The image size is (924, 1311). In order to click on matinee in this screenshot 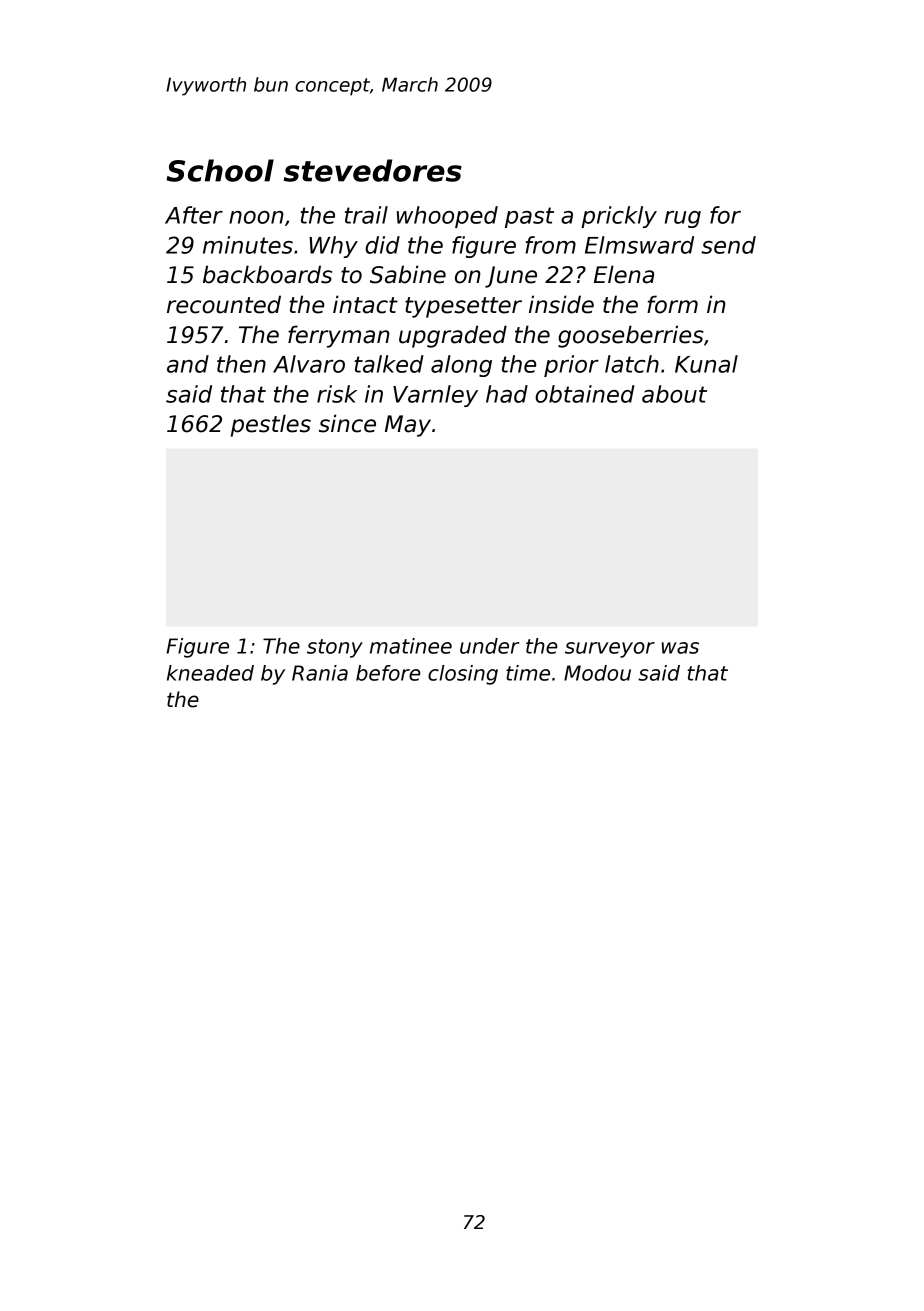, I will do `click(411, 646)`.
